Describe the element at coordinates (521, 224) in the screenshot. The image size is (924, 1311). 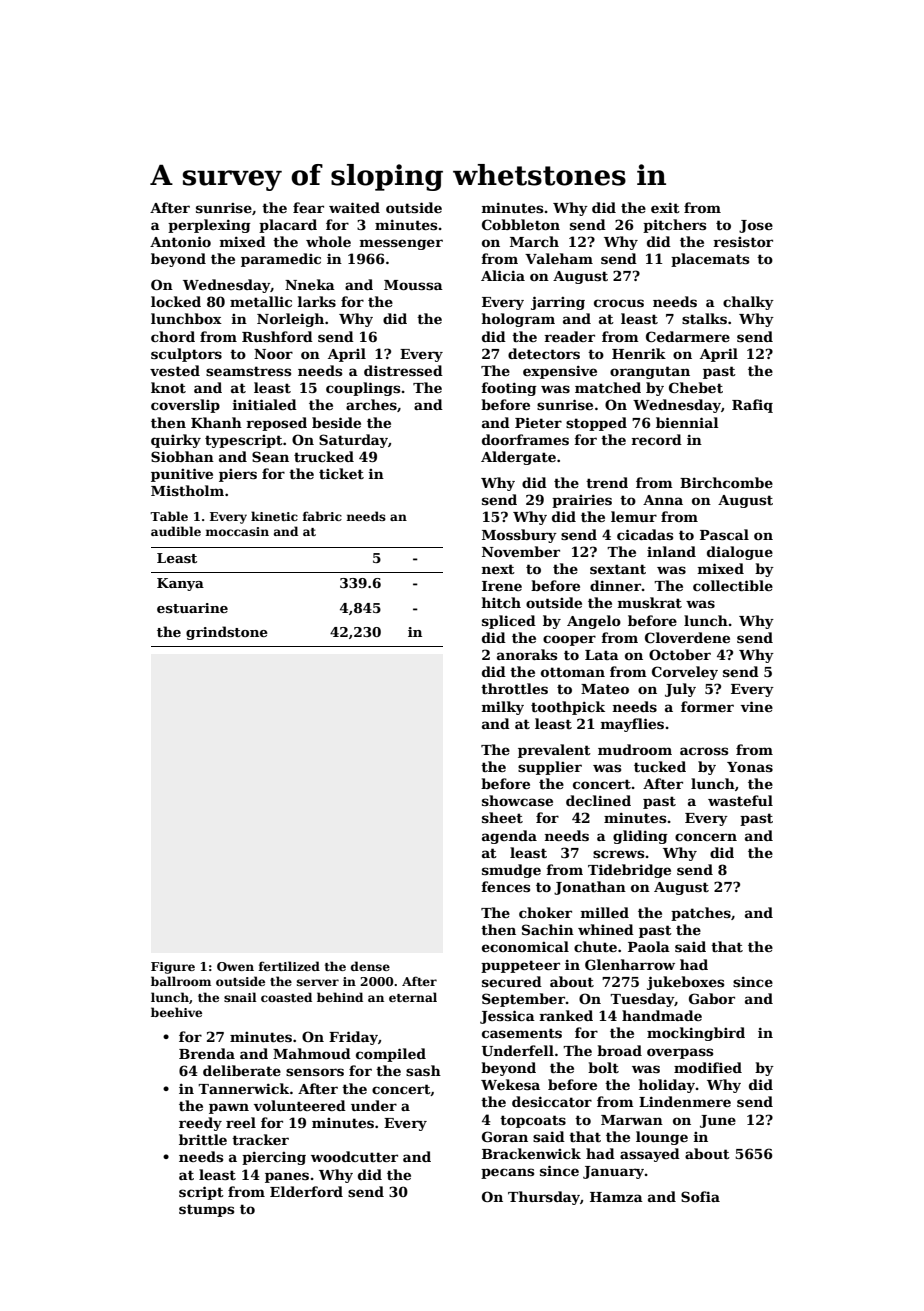
I see `Cobbleton` at that location.
